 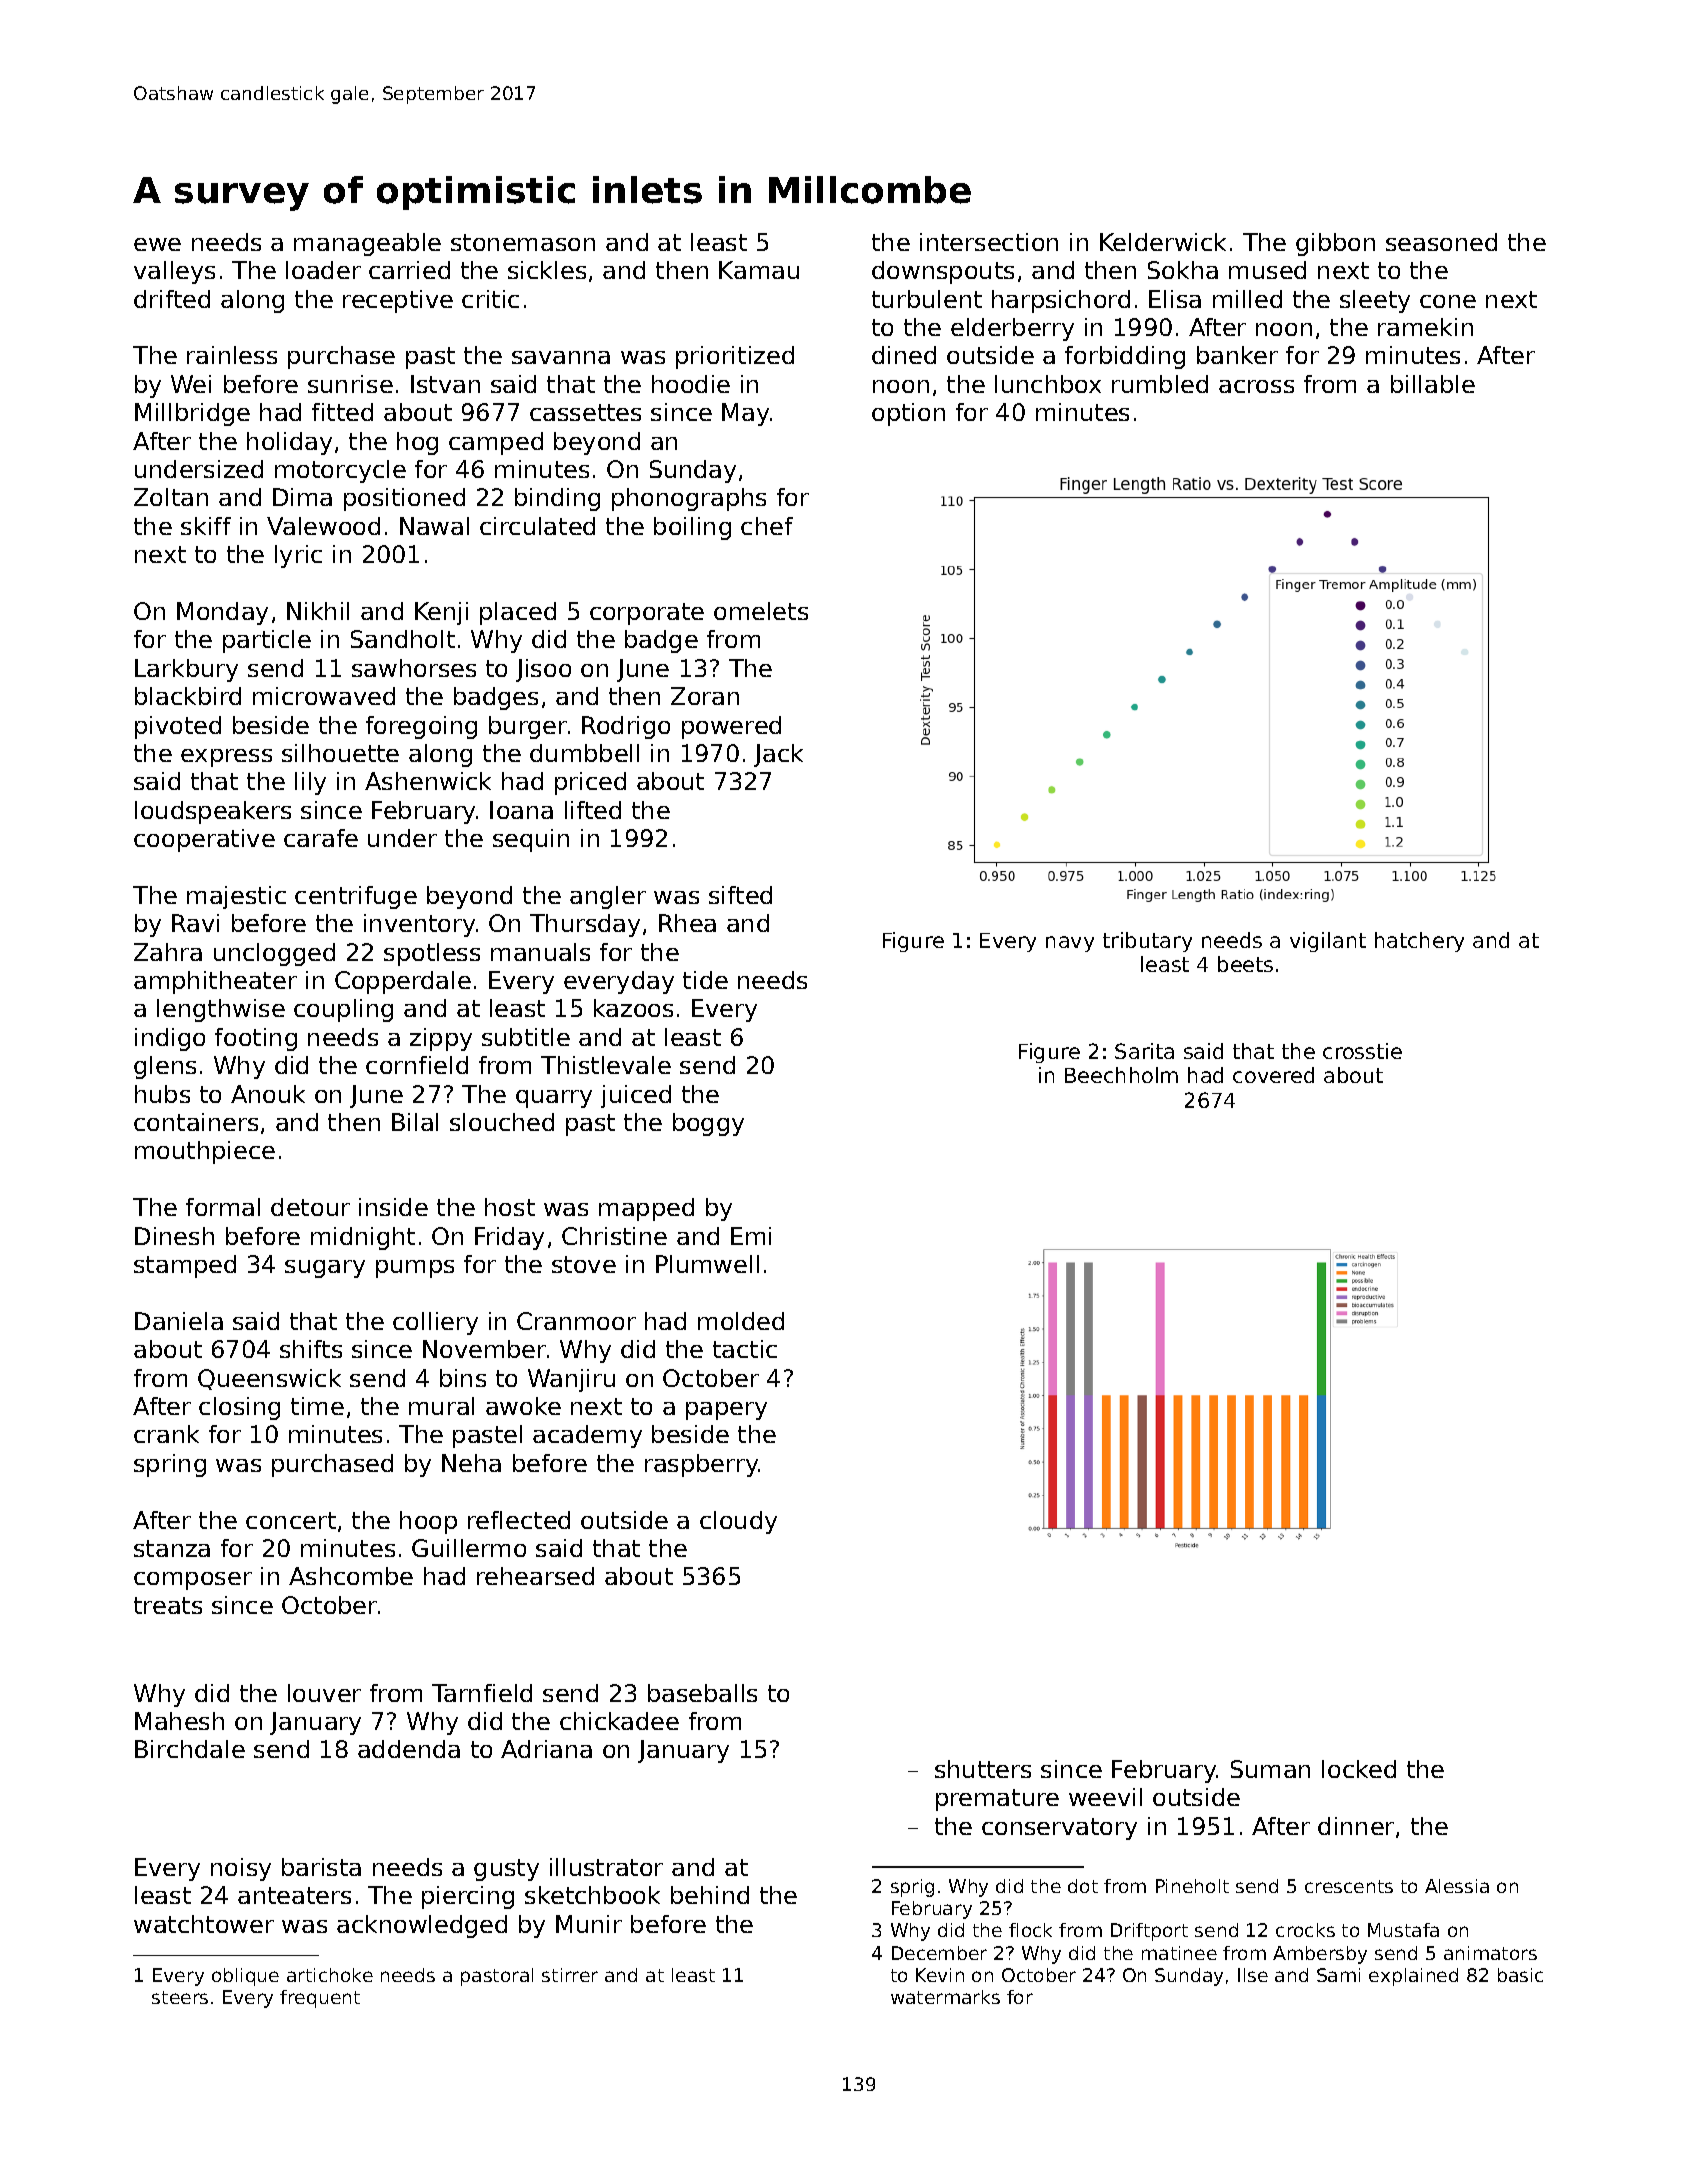 I want to click on intersection, so click(x=989, y=242).
